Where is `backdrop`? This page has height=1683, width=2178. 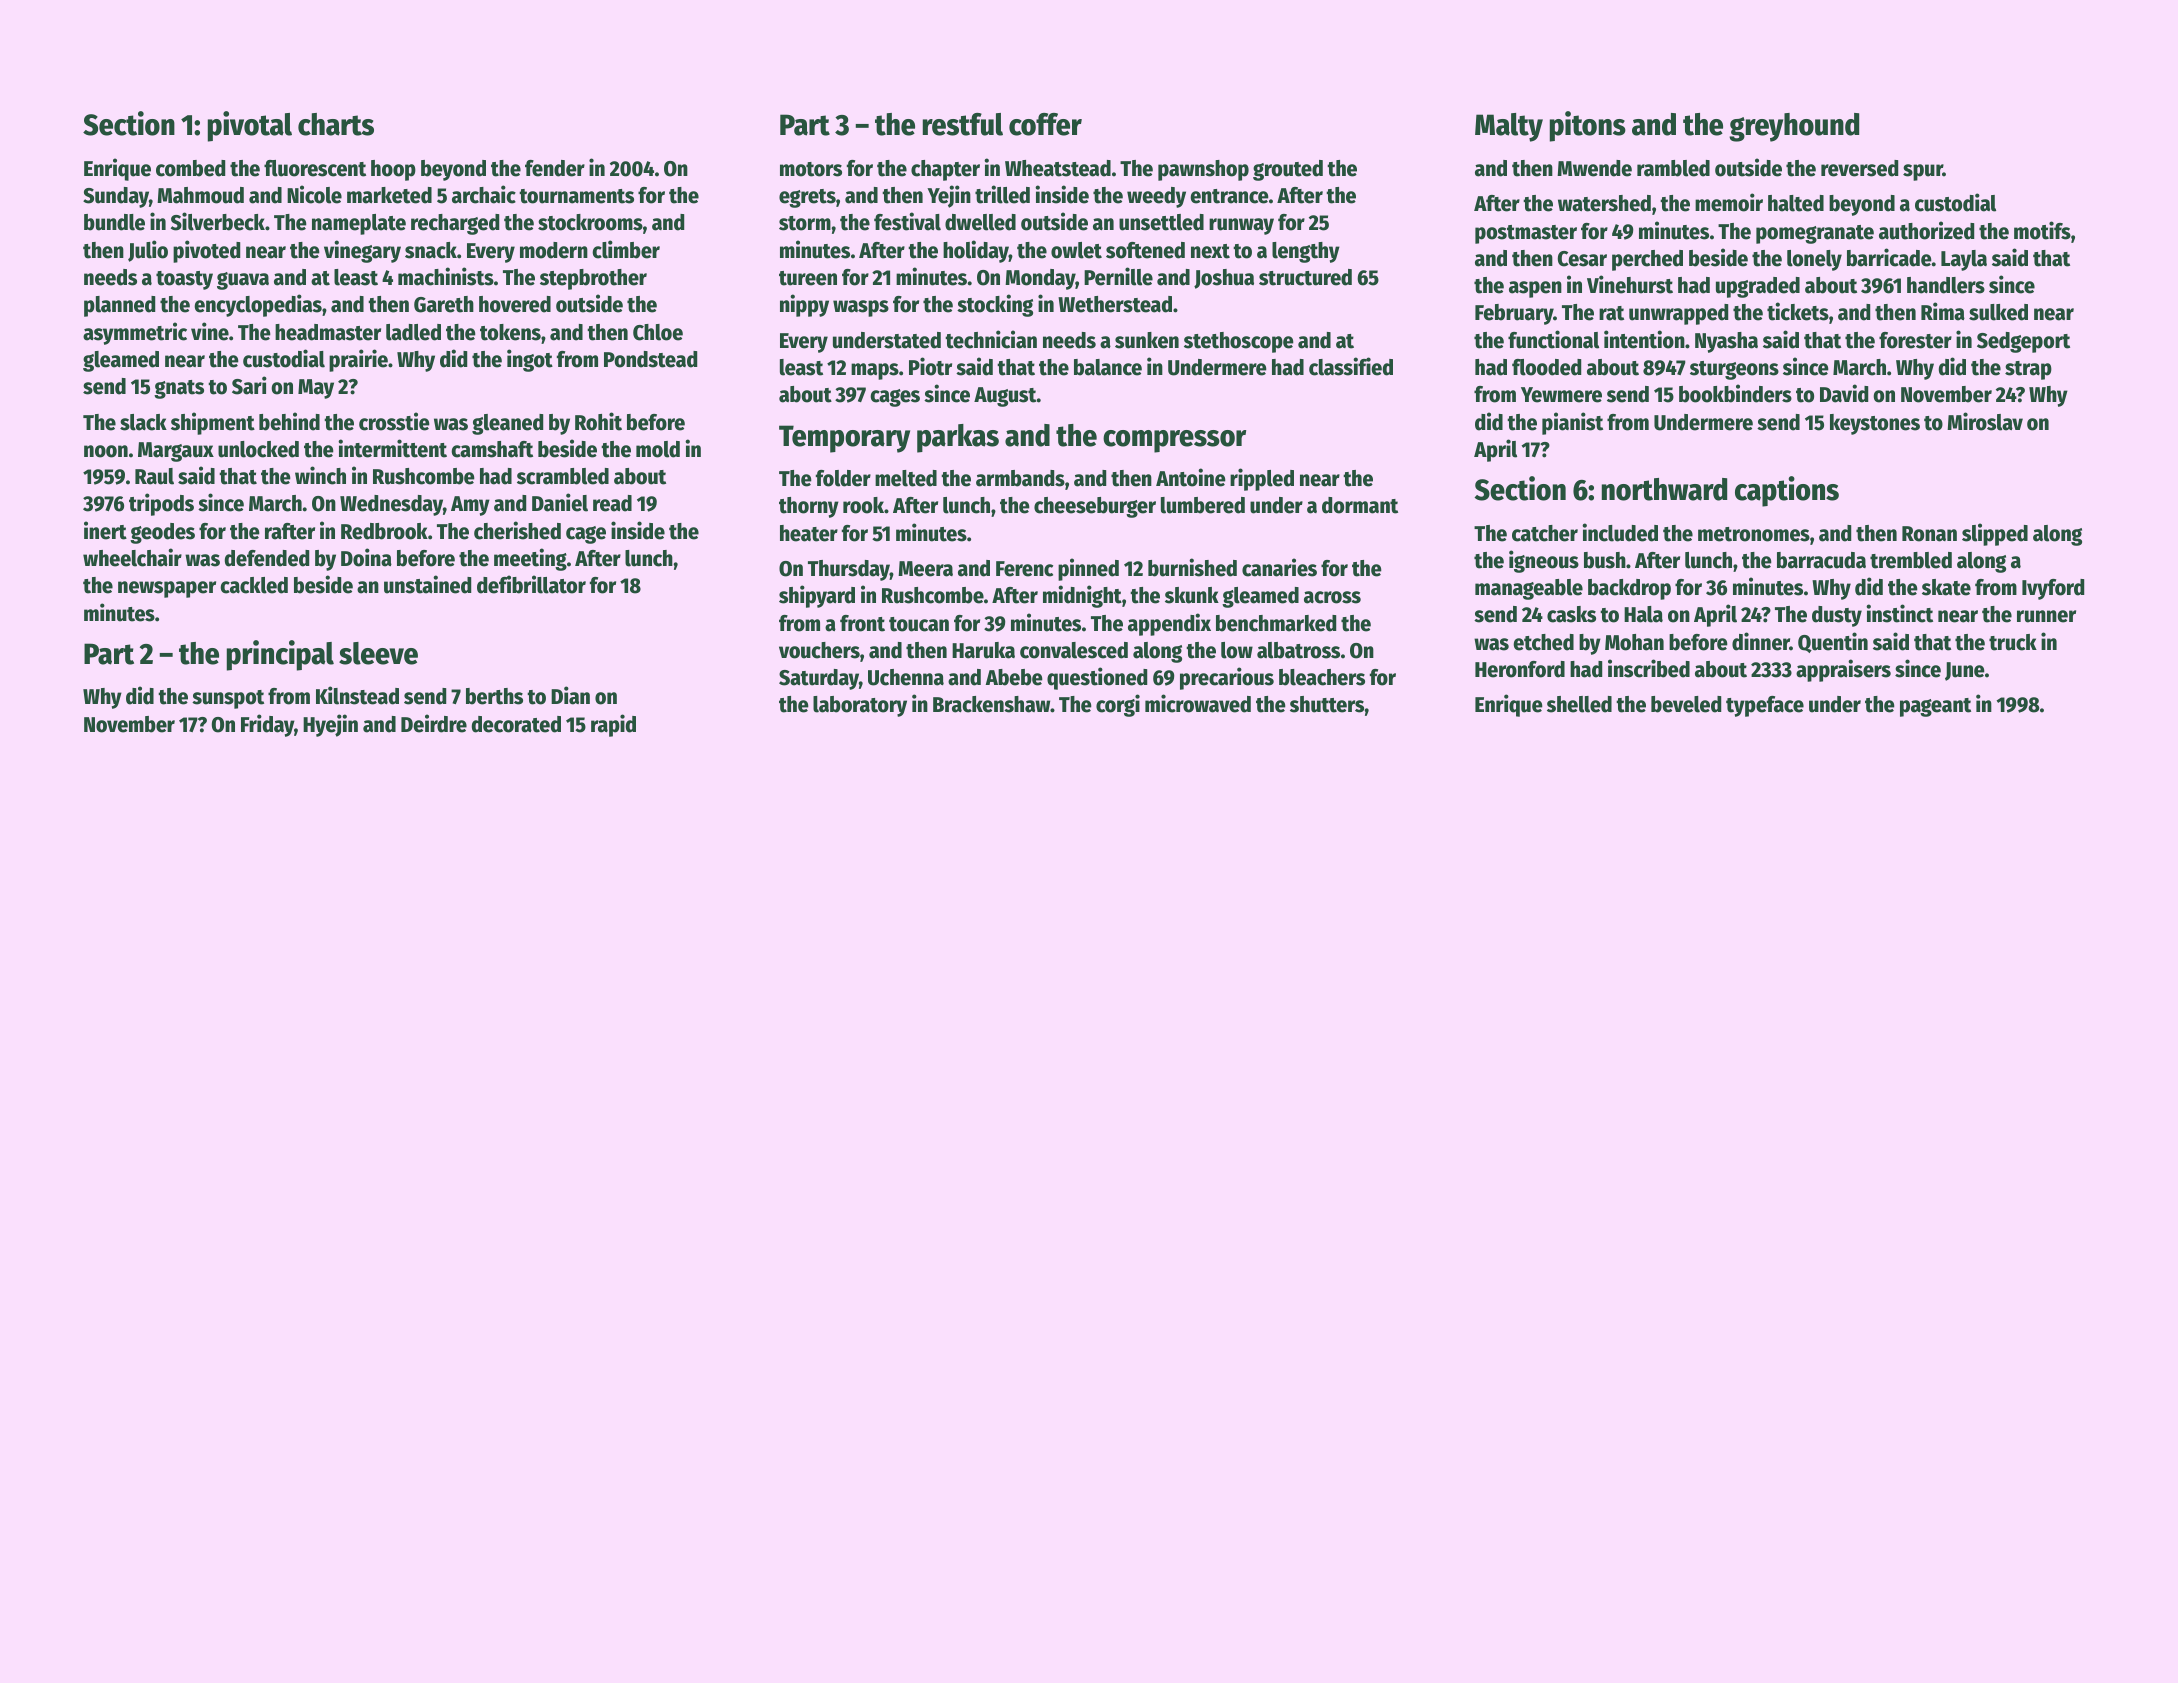 backdrop is located at coordinates (1629, 589).
